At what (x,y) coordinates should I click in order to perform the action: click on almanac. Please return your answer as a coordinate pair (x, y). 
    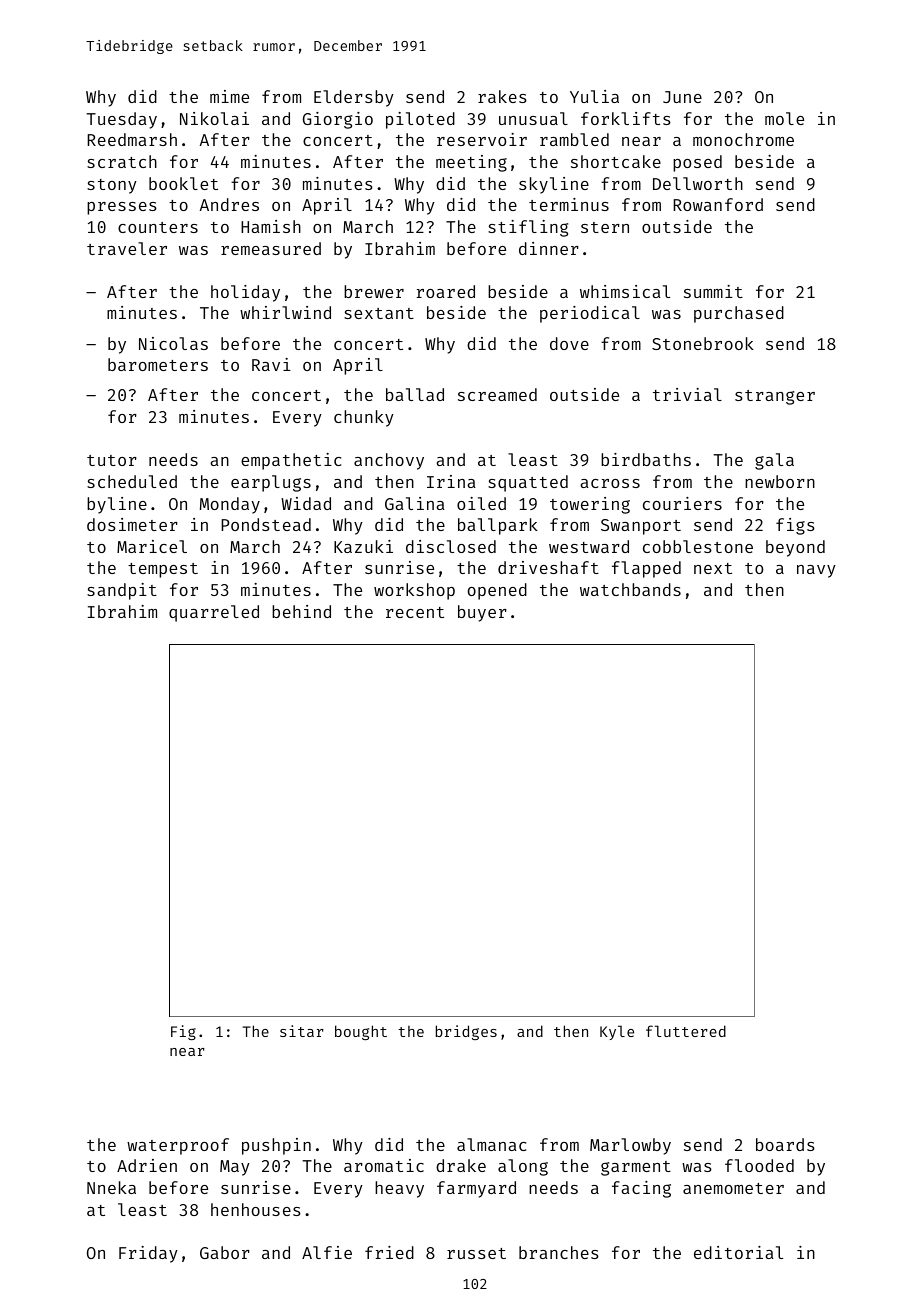
    Looking at the image, I should click on (491, 1144).
